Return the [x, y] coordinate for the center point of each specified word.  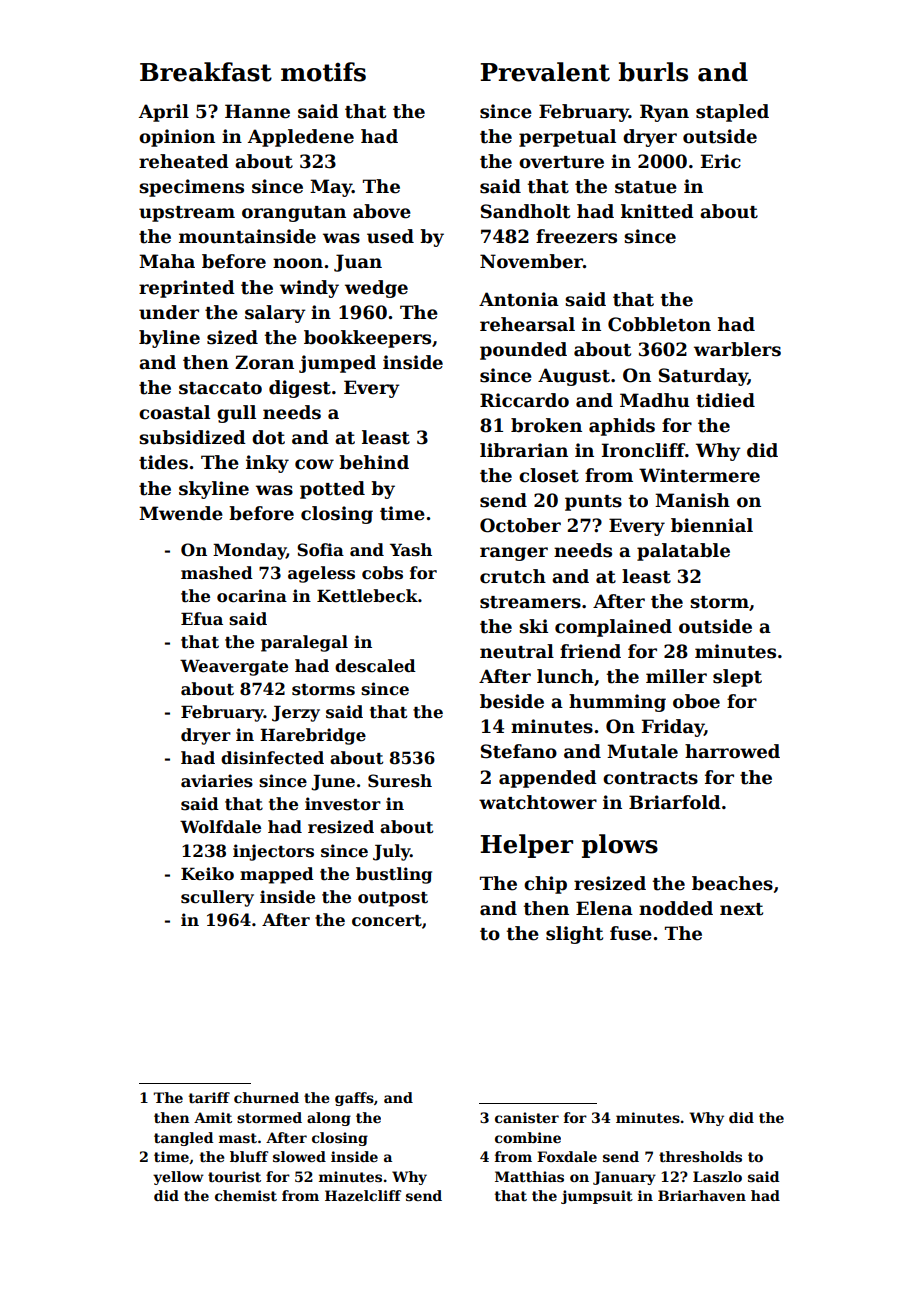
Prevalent [545, 72]
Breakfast [206, 72]
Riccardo [524, 400]
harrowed [732, 751]
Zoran [264, 362]
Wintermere [699, 475]
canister [527, 1117]
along [329, 1119]
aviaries [217, 781]
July [391, 852]
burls [653, 72]
